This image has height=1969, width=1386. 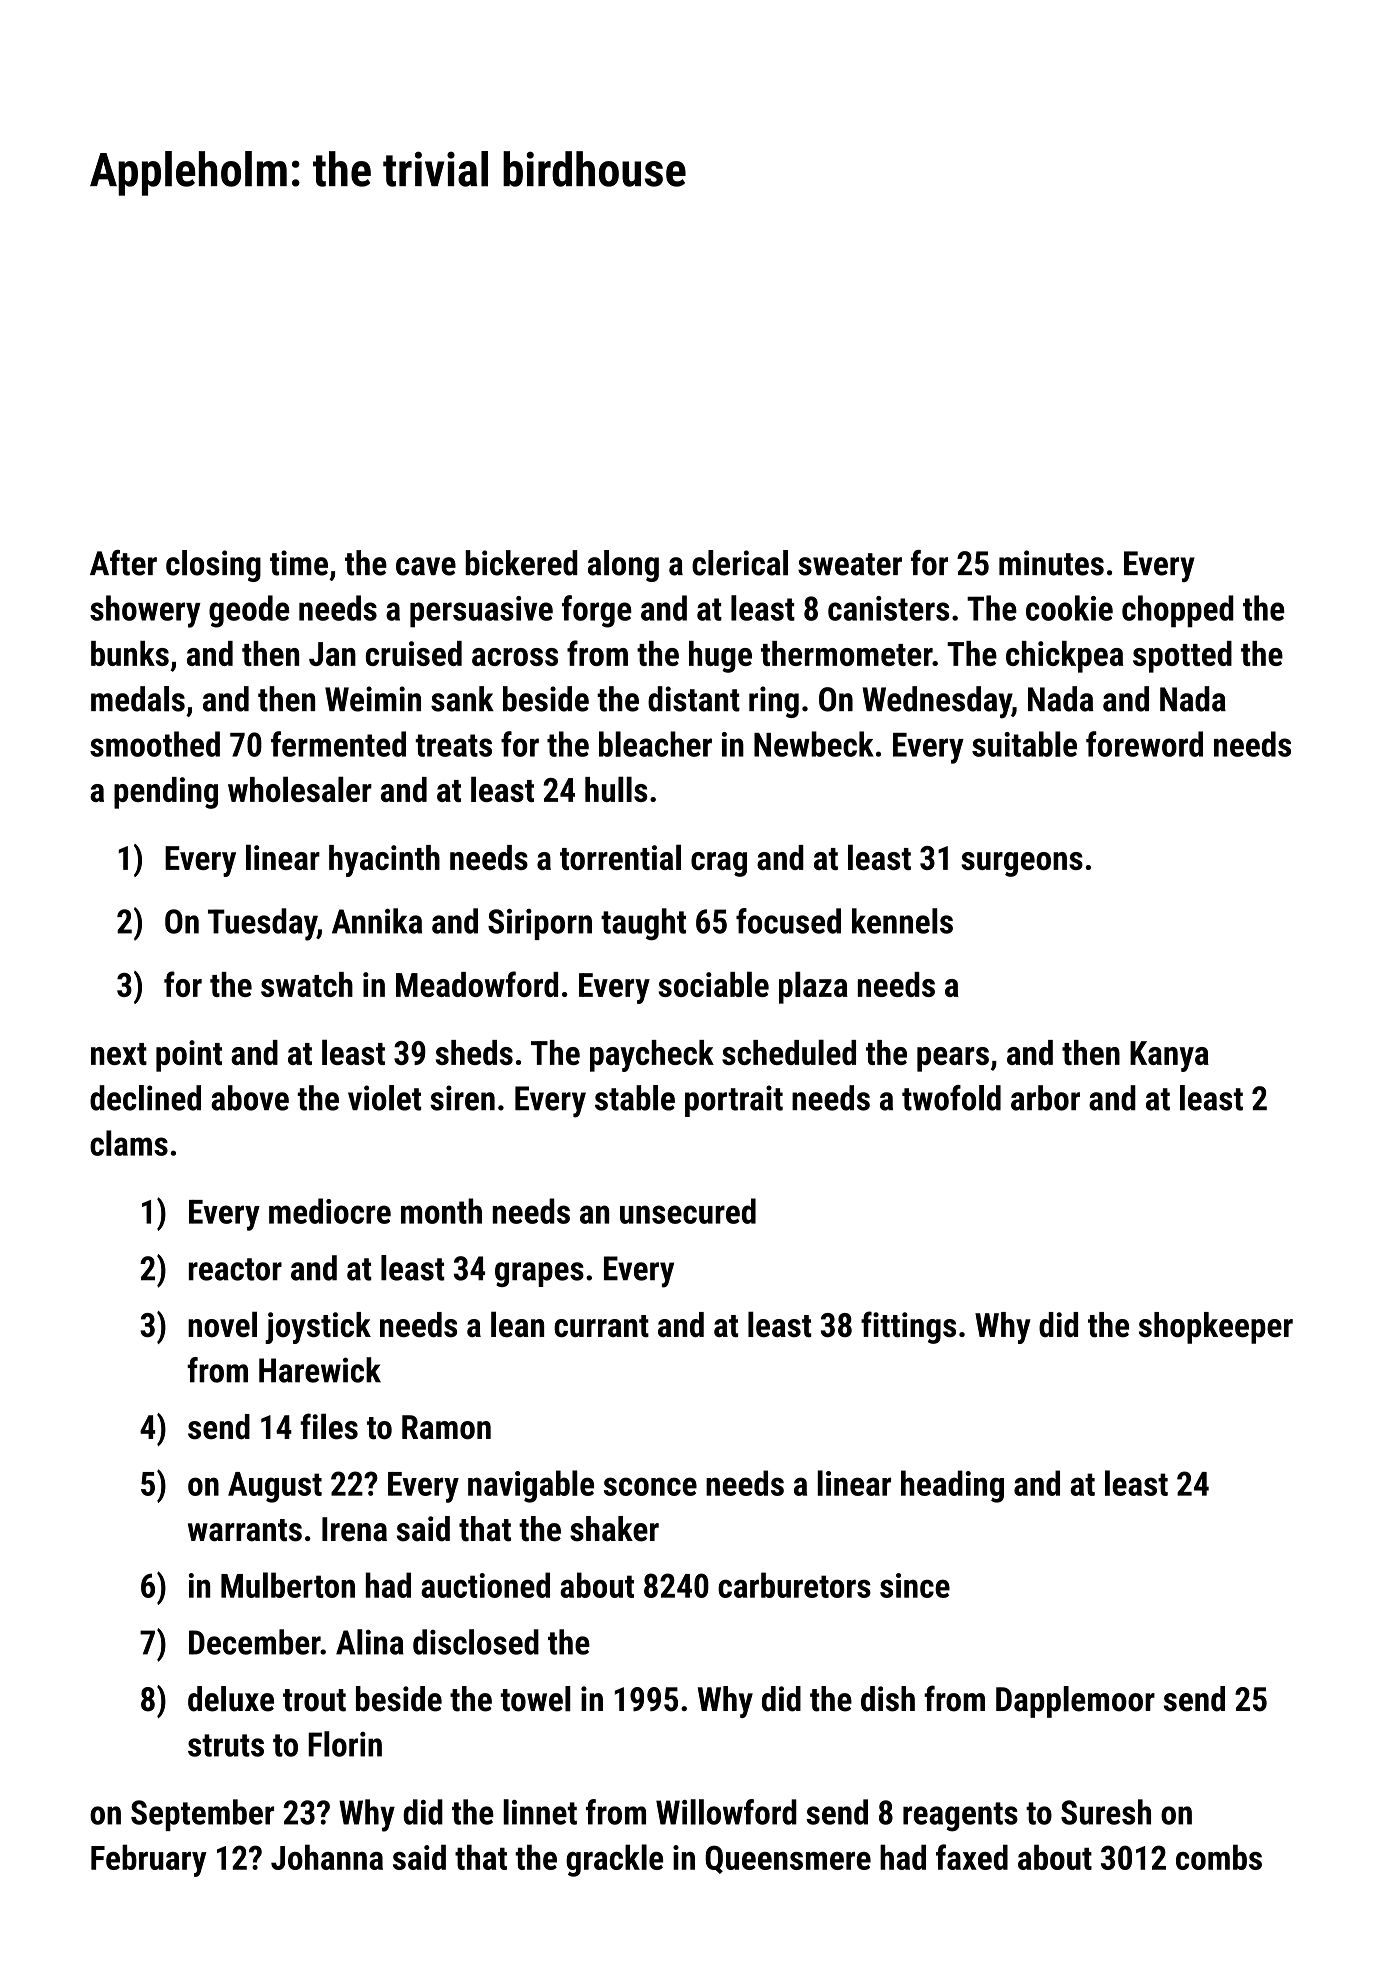 I want to click on Johanna, so click(x=327, y=1857).
